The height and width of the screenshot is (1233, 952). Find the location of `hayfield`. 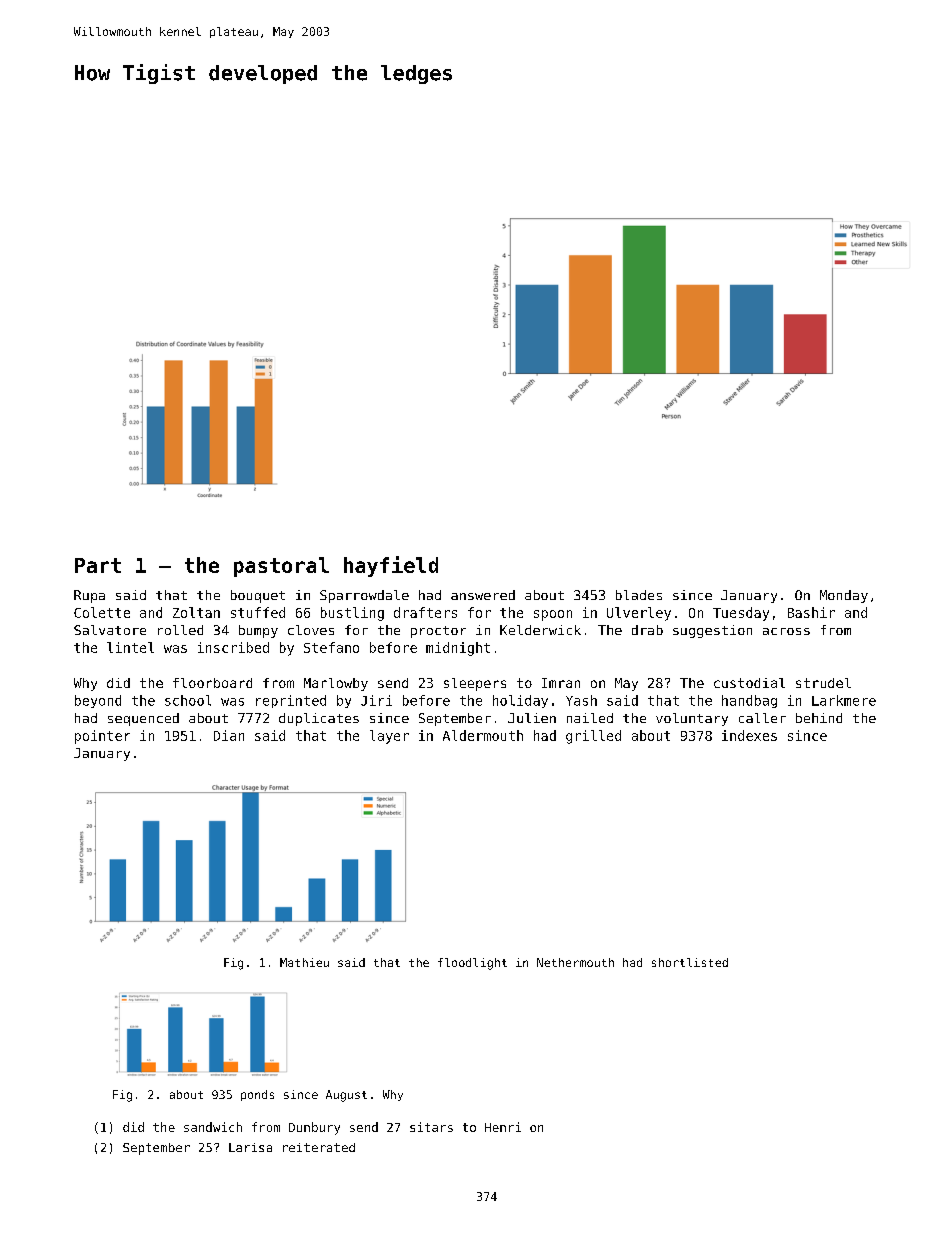

hayfield is located at coordinates (391, 566).
